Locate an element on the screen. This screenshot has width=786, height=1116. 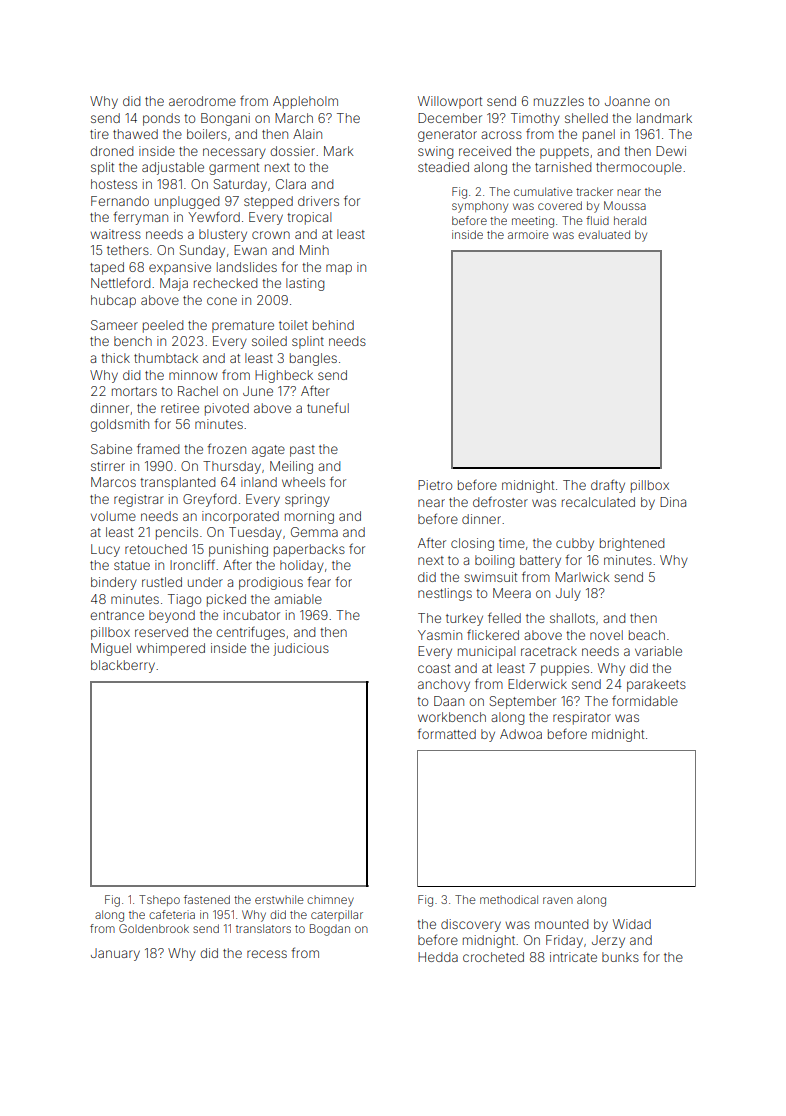
drafty is located at coordinates (608, 486).
